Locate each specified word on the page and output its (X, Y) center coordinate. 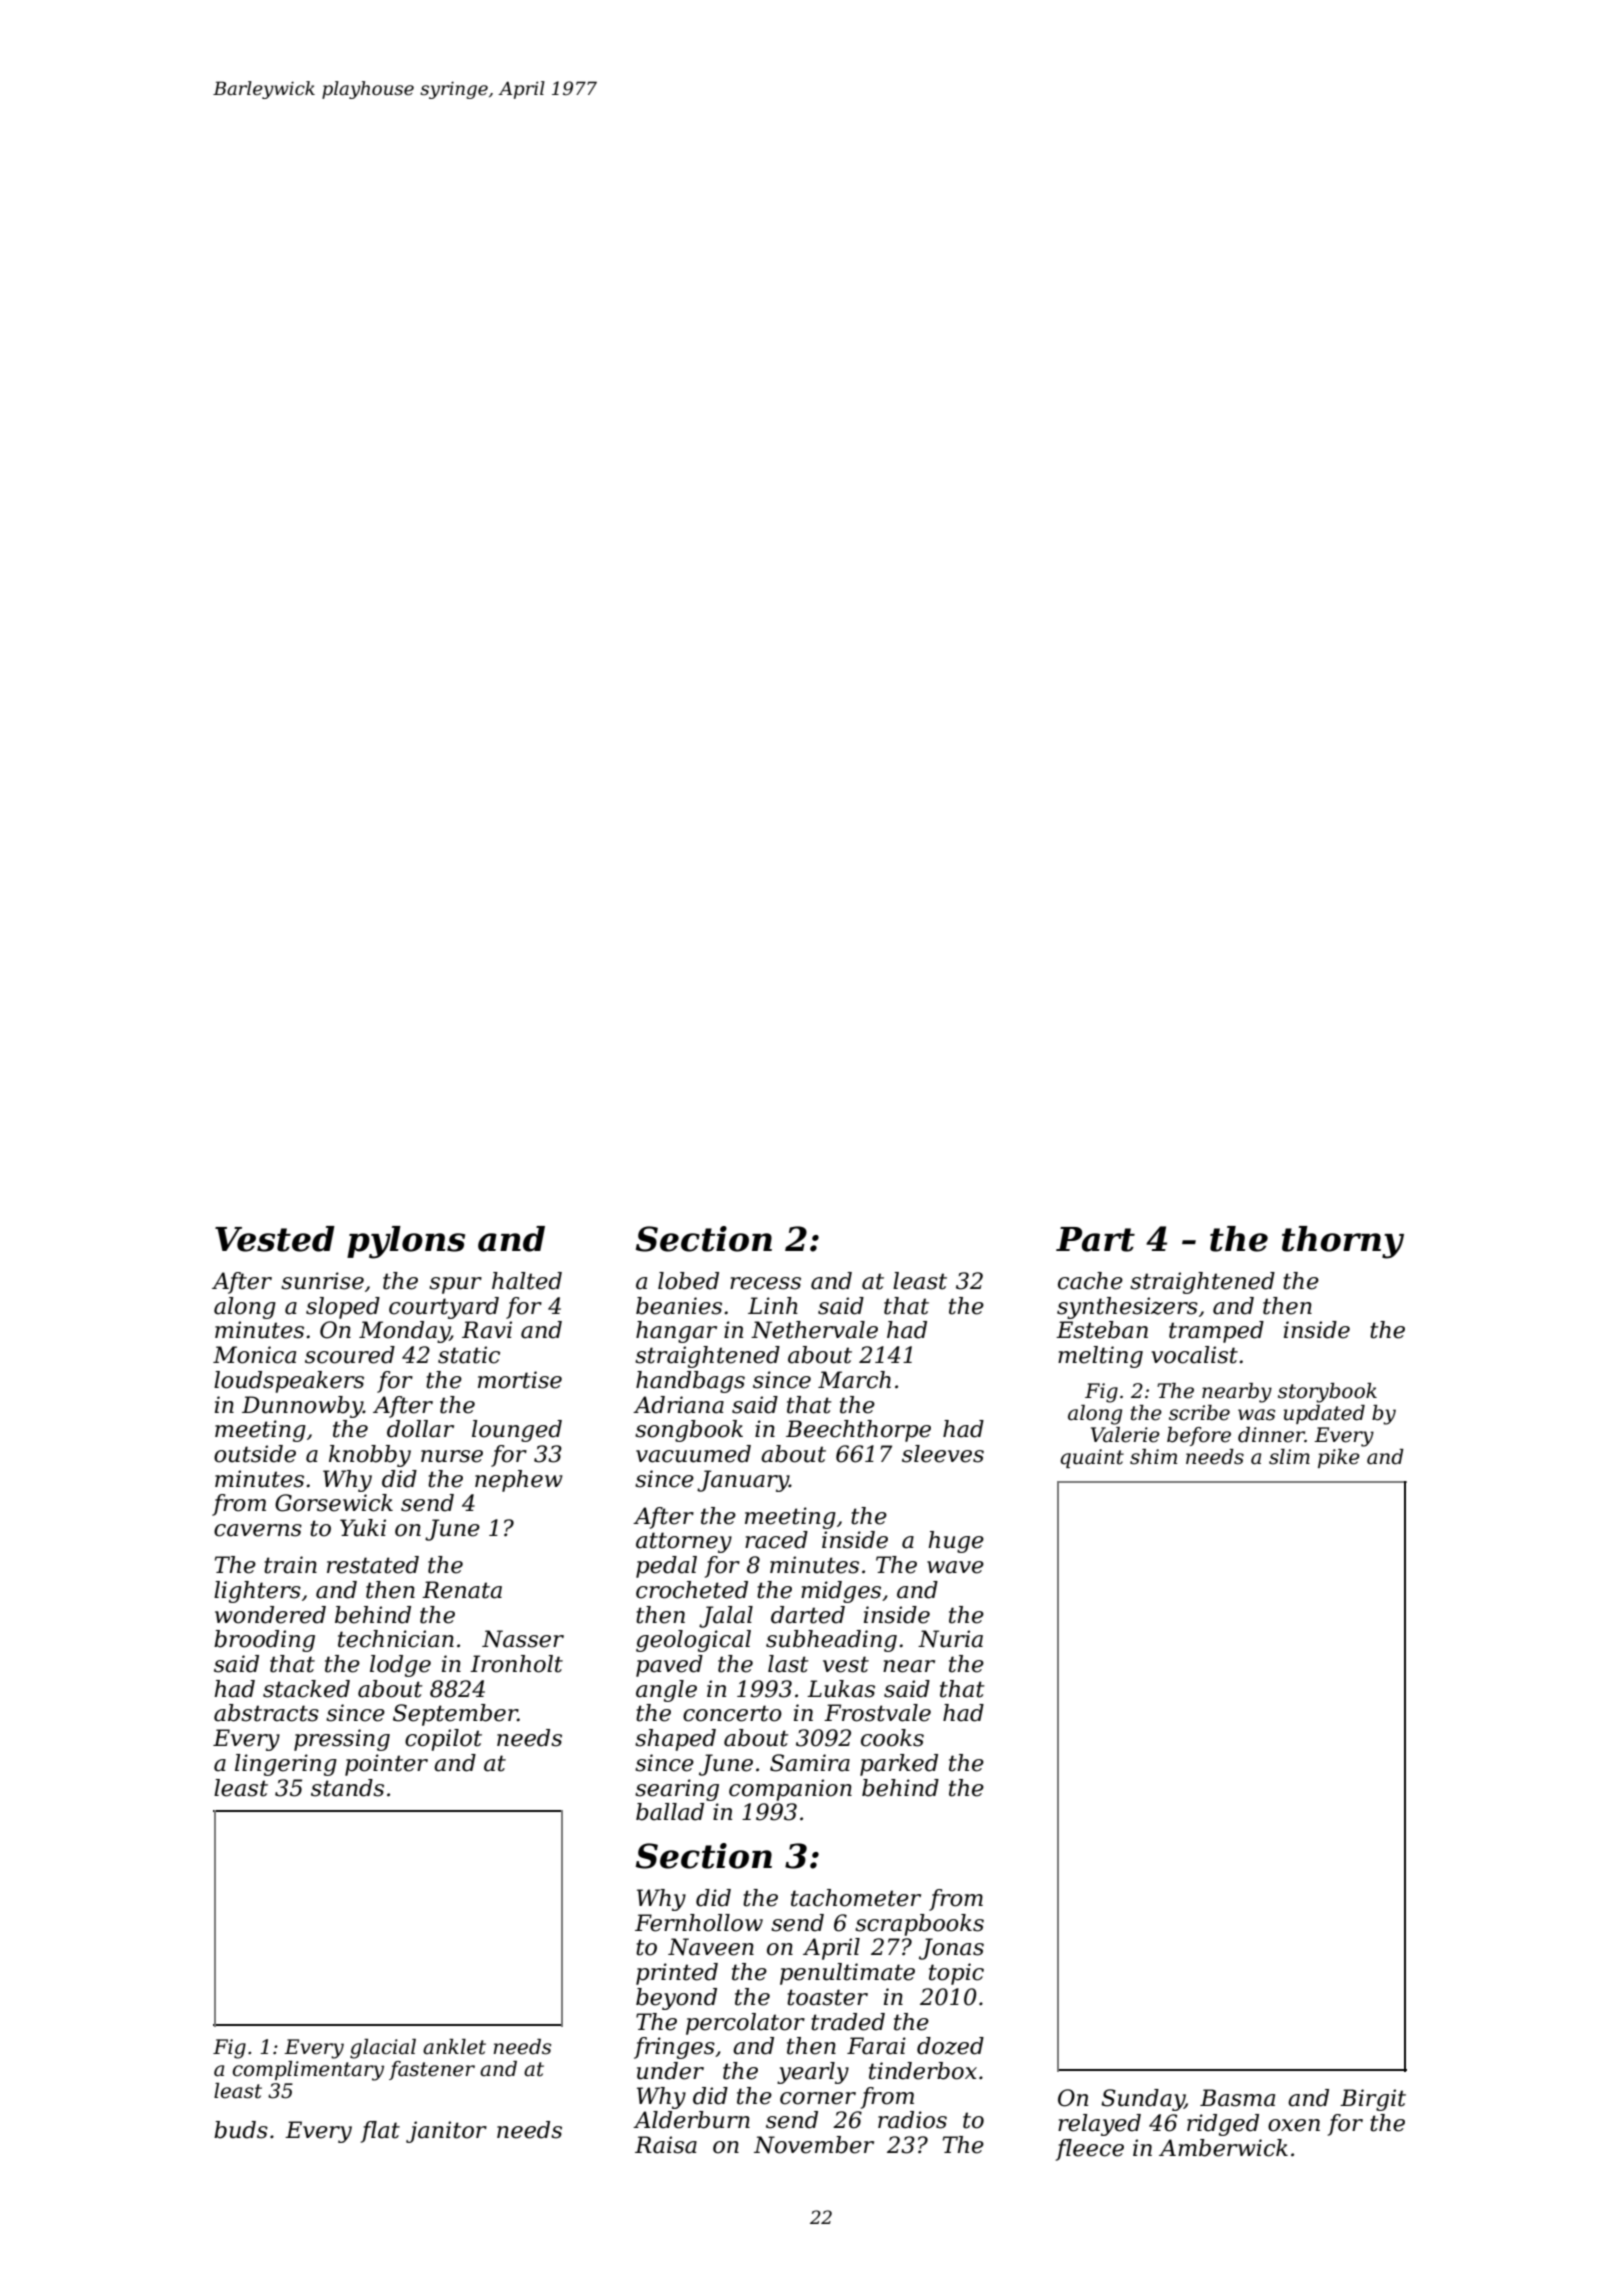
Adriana (678, 1405)
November (814, 2145)
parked (899, 1765)
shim (1153, 1457)
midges (841, 1592)
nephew (519, 1481)
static (469, 1355)
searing (677, 1790)
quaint (1092, 1458)
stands (347, 1788)
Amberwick (1223, 2148)
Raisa (666, 2145)
